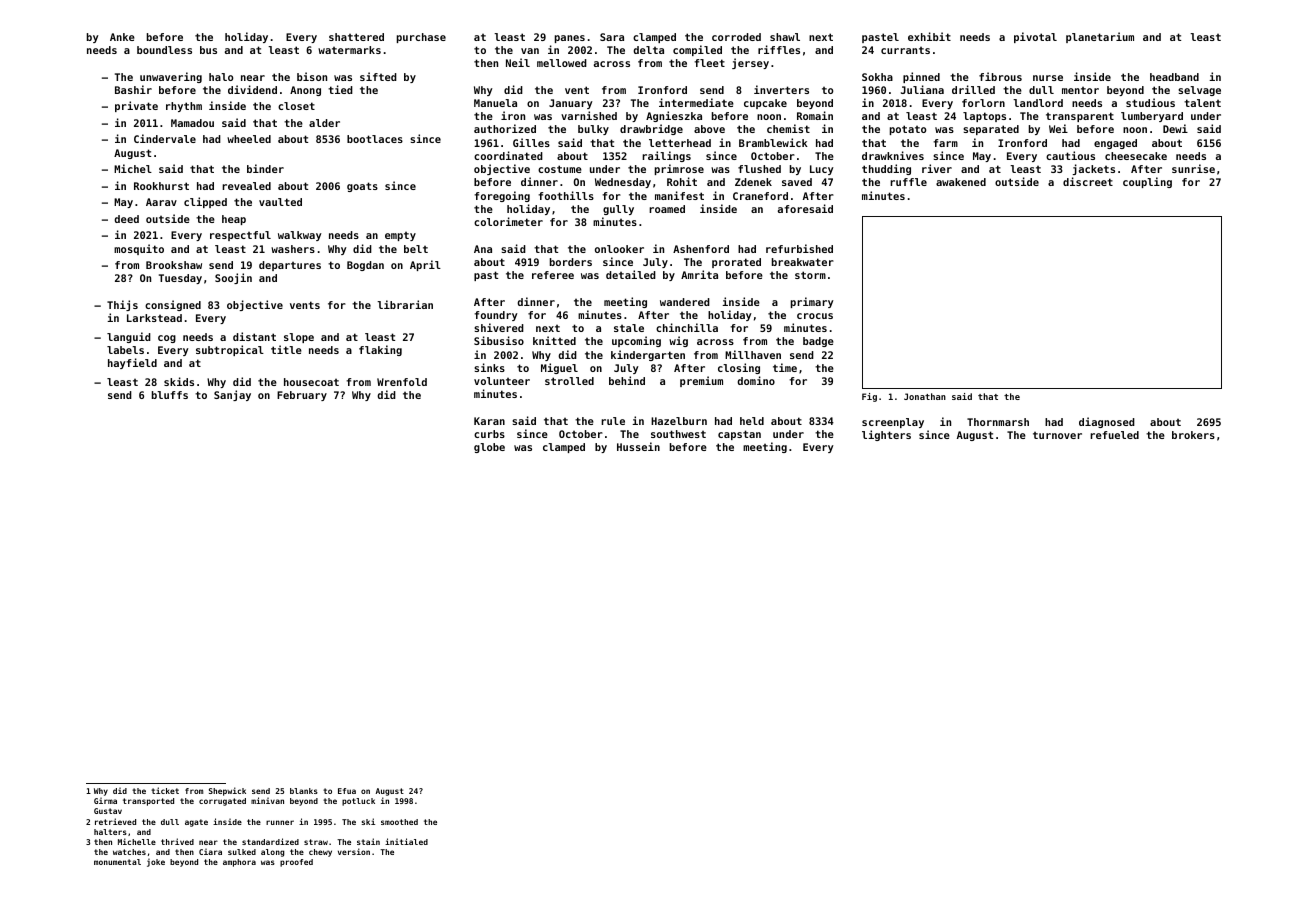 The image size is (1308, 924). I want to click on amphora, so click(239, 863).
